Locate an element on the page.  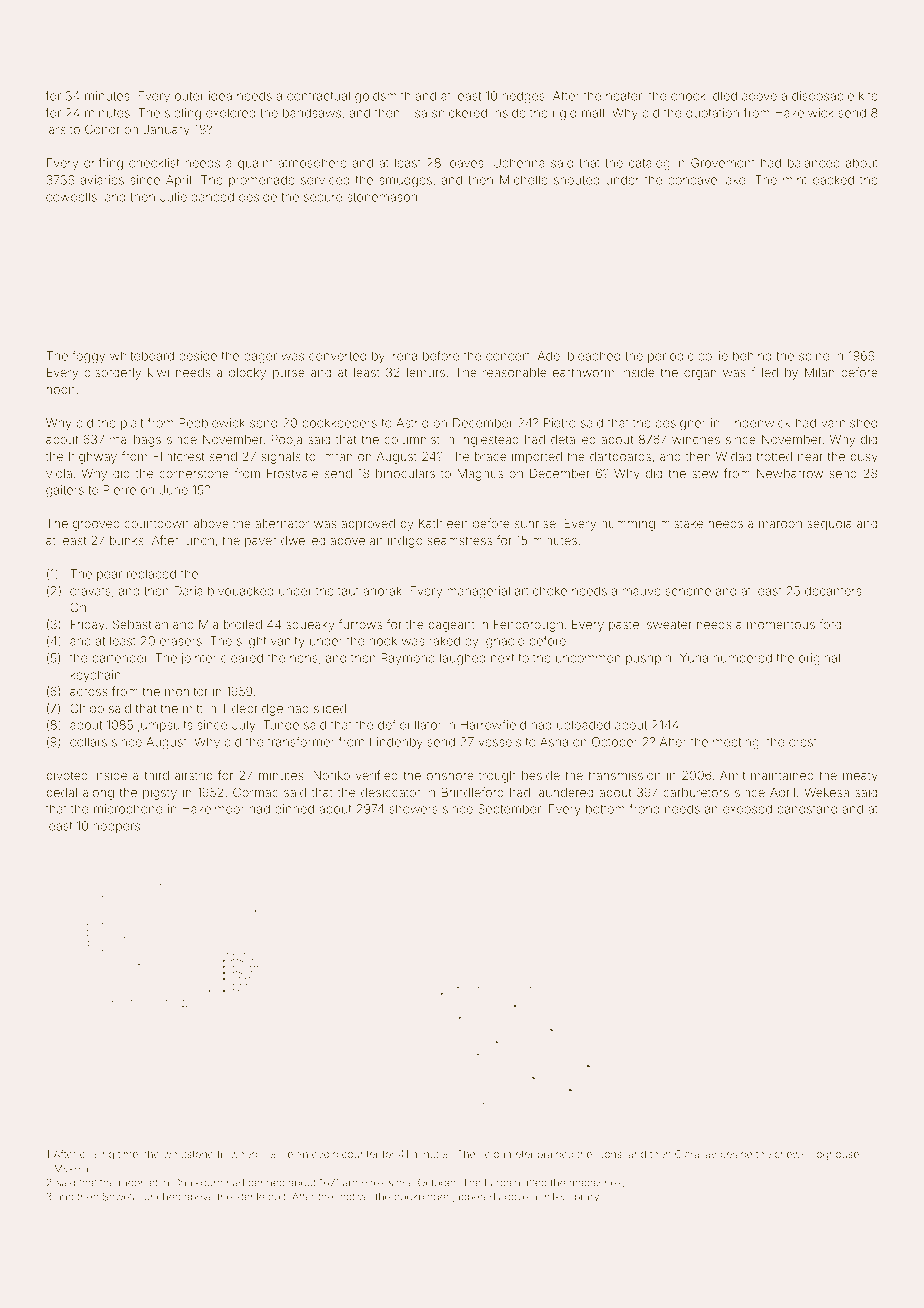
mistake is located at coordinates (681, 523).
